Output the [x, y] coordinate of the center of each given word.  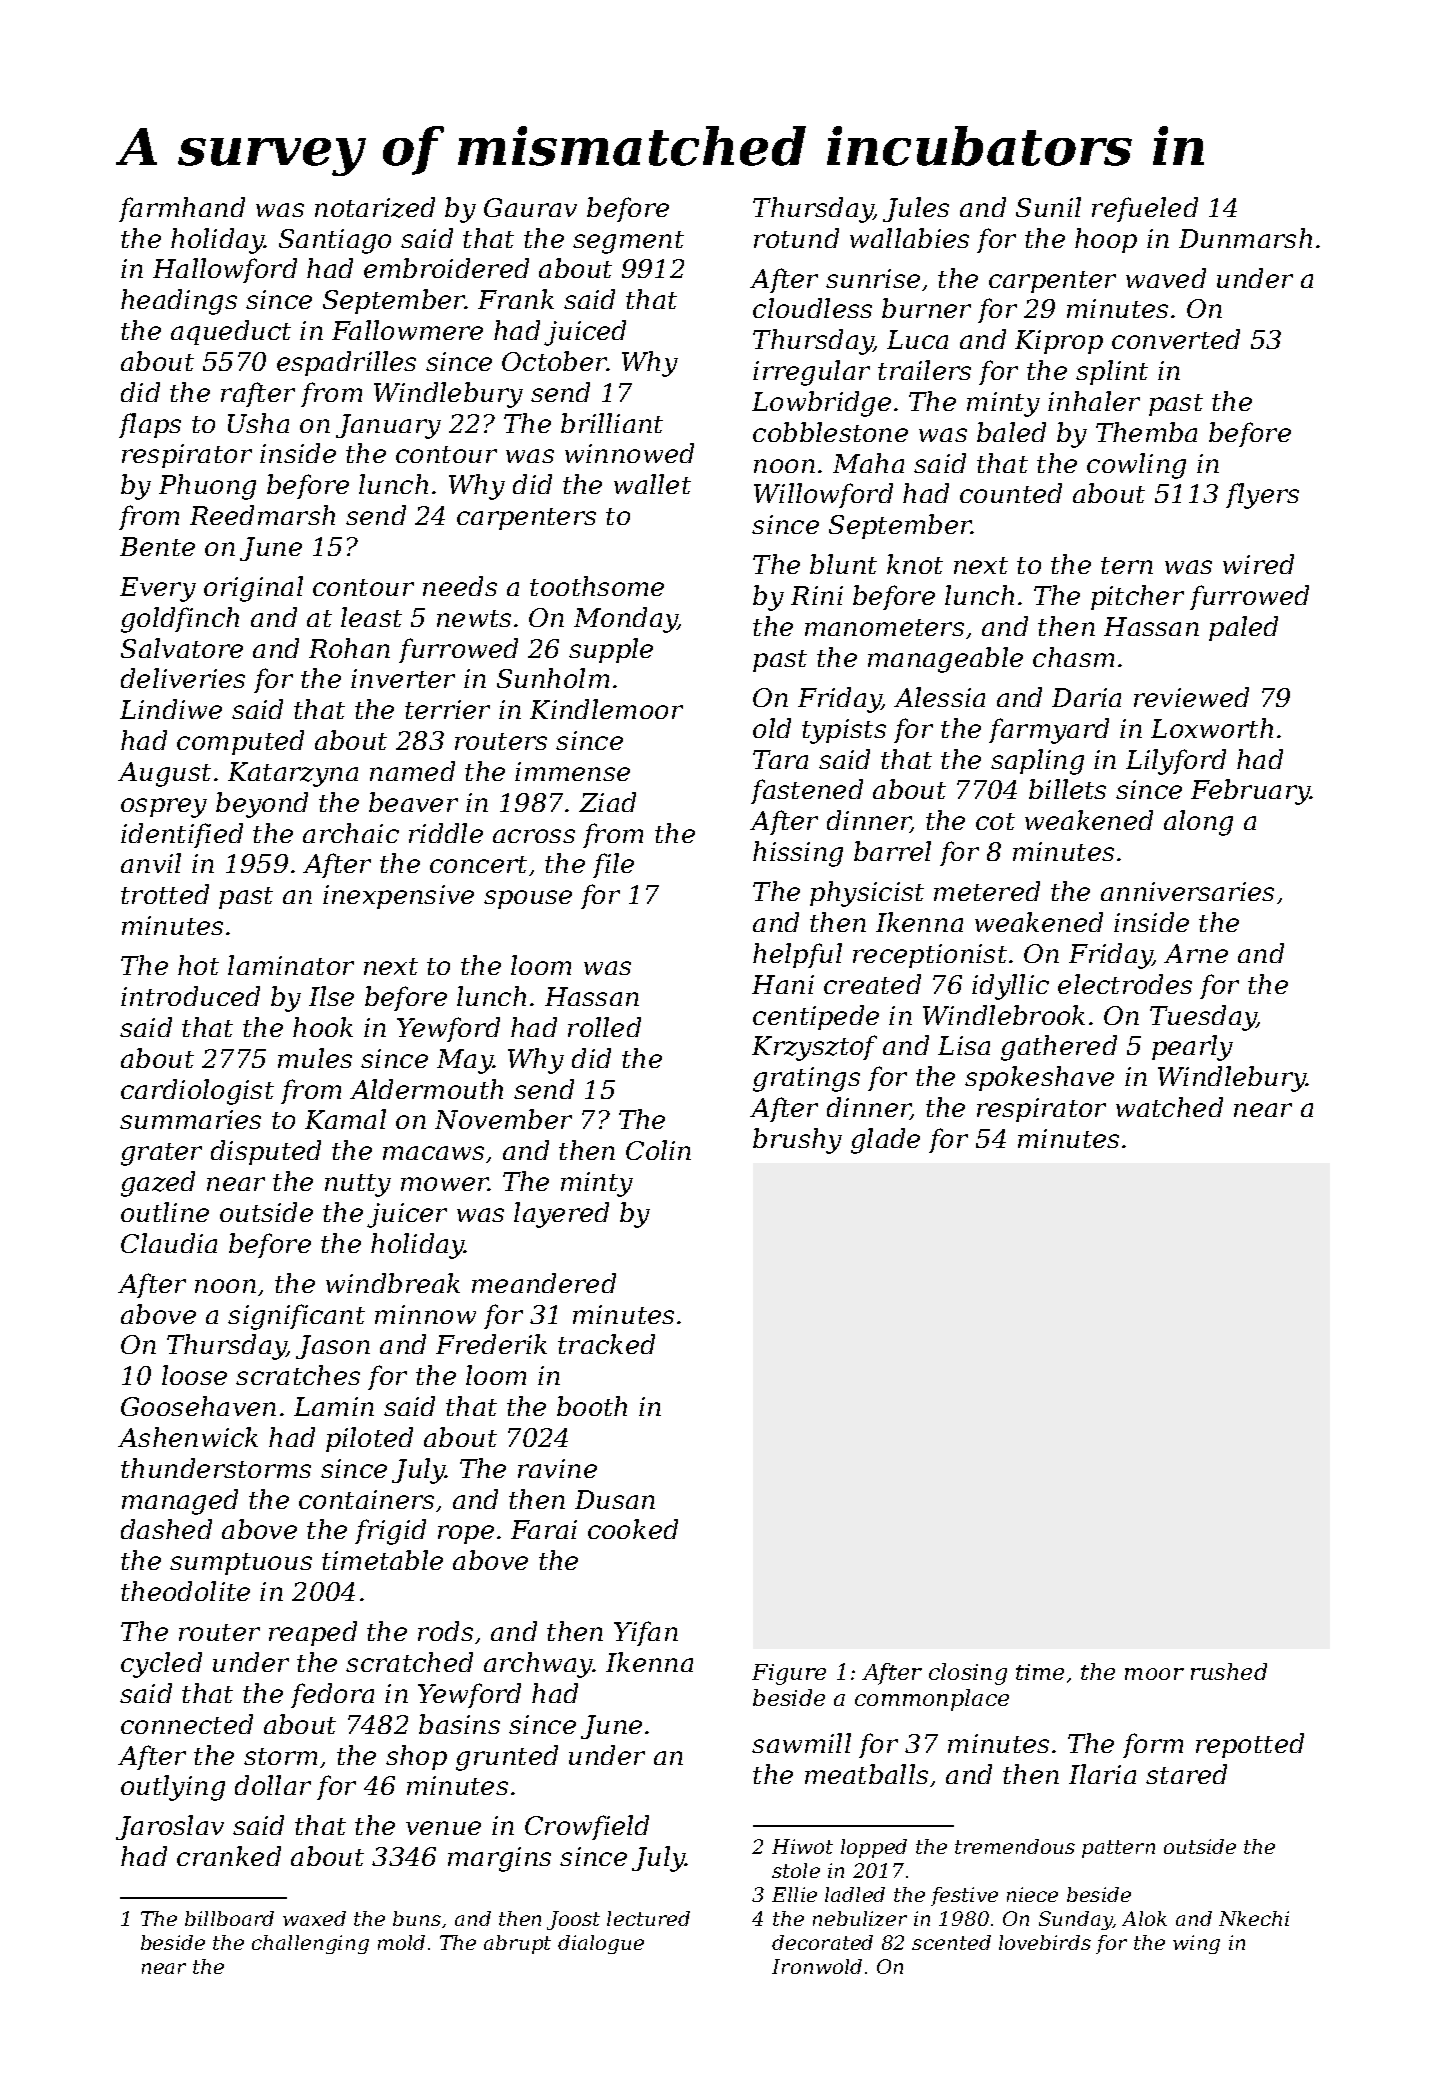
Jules [916, 209]
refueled [1145, 209]
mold [401, 1942]
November [503, 1119]
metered [987, 891]
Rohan [349, 648]
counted [1011, 493]
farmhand [182, 209]
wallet [652, 484]
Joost [573, 1920]
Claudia [169, 1243]
